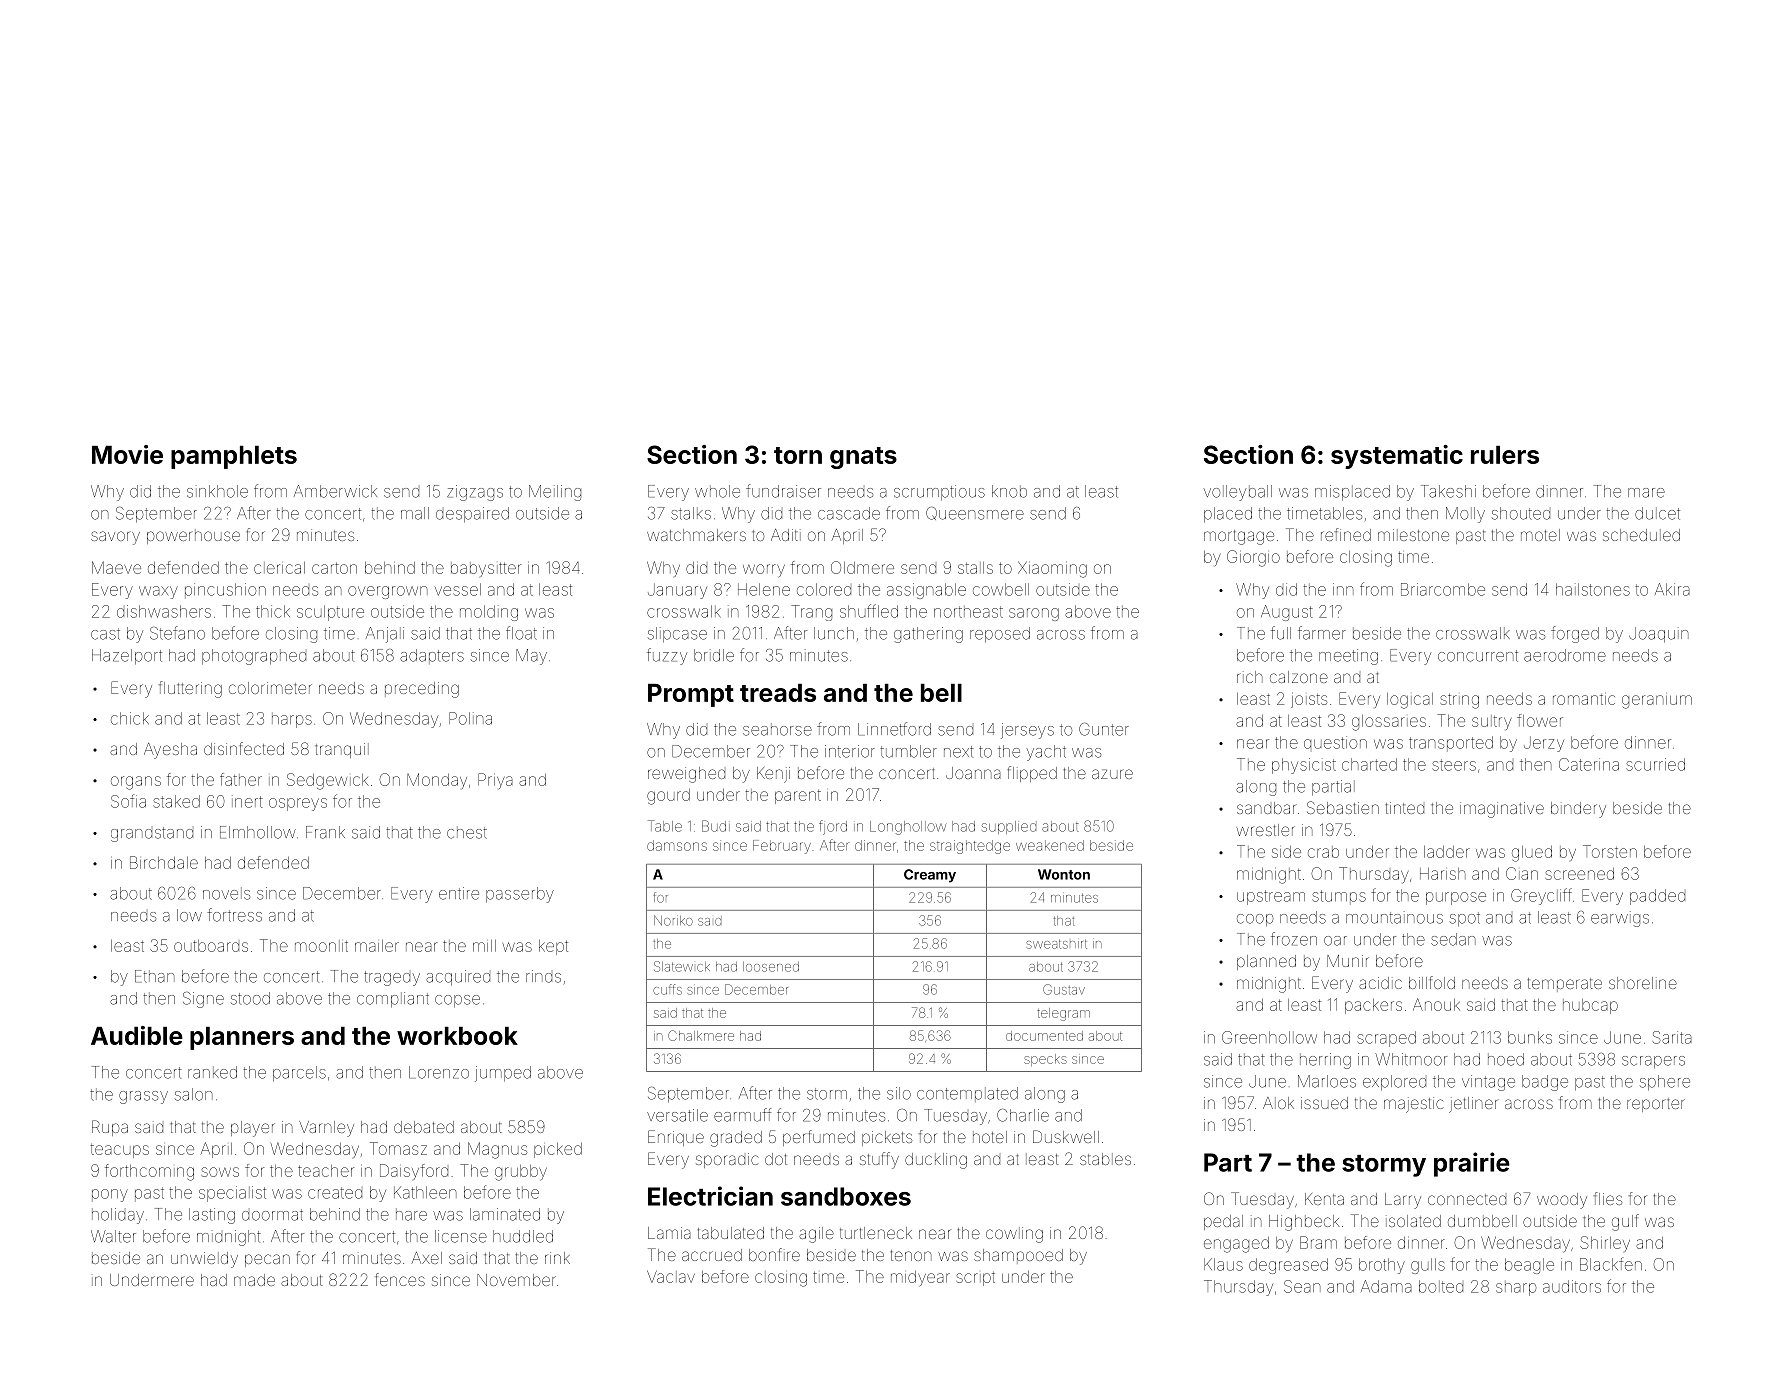  What do you see at coordinates (1397, 457) in the screenshot?
I see `systematic` at bounding box center [1397, 457].
